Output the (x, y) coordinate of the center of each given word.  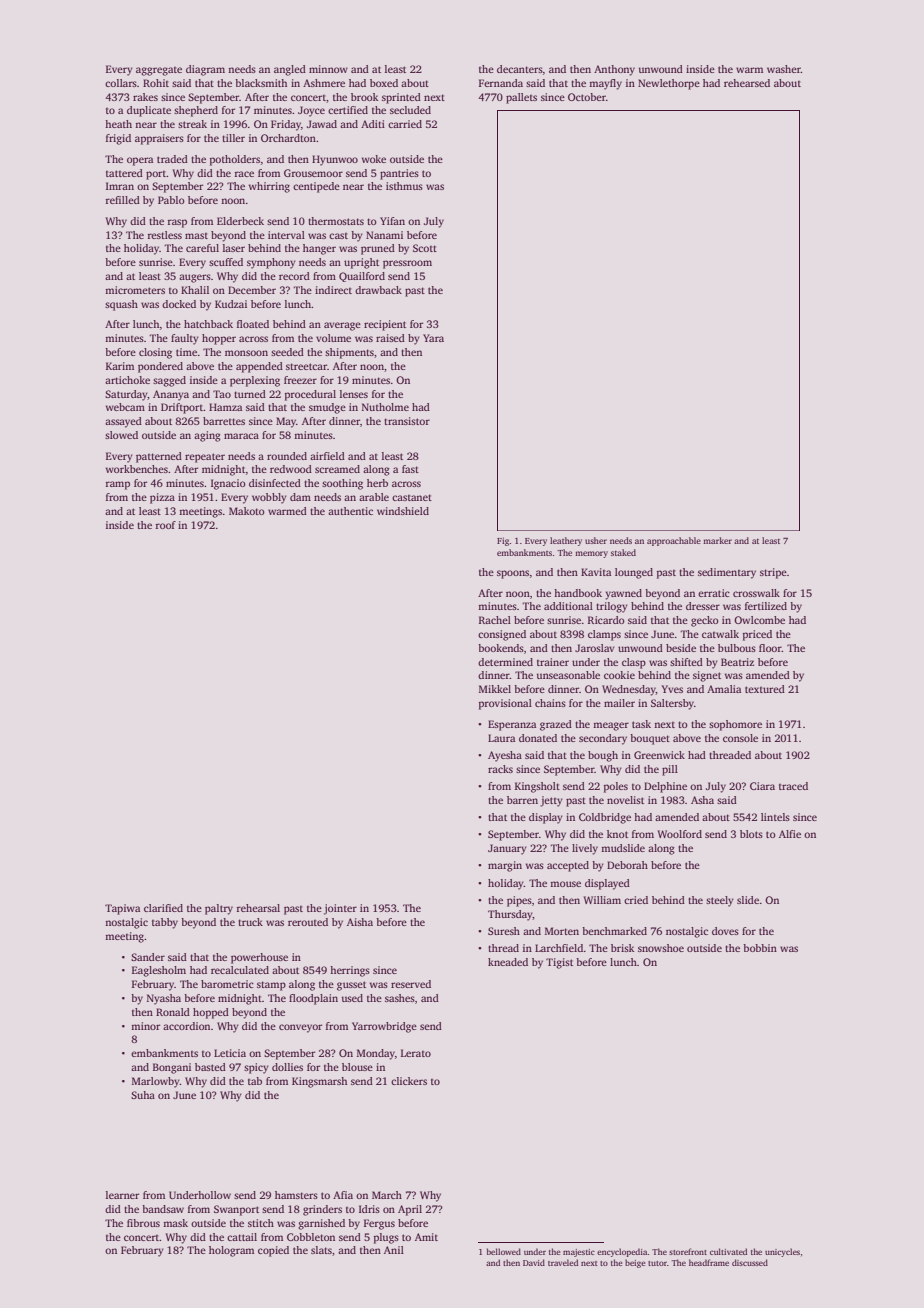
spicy (256, 1068)
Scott (425, 248)
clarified (163, 908)
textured (765, 689)
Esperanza (512, 725)
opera (140, 161)
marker (717, 540)
